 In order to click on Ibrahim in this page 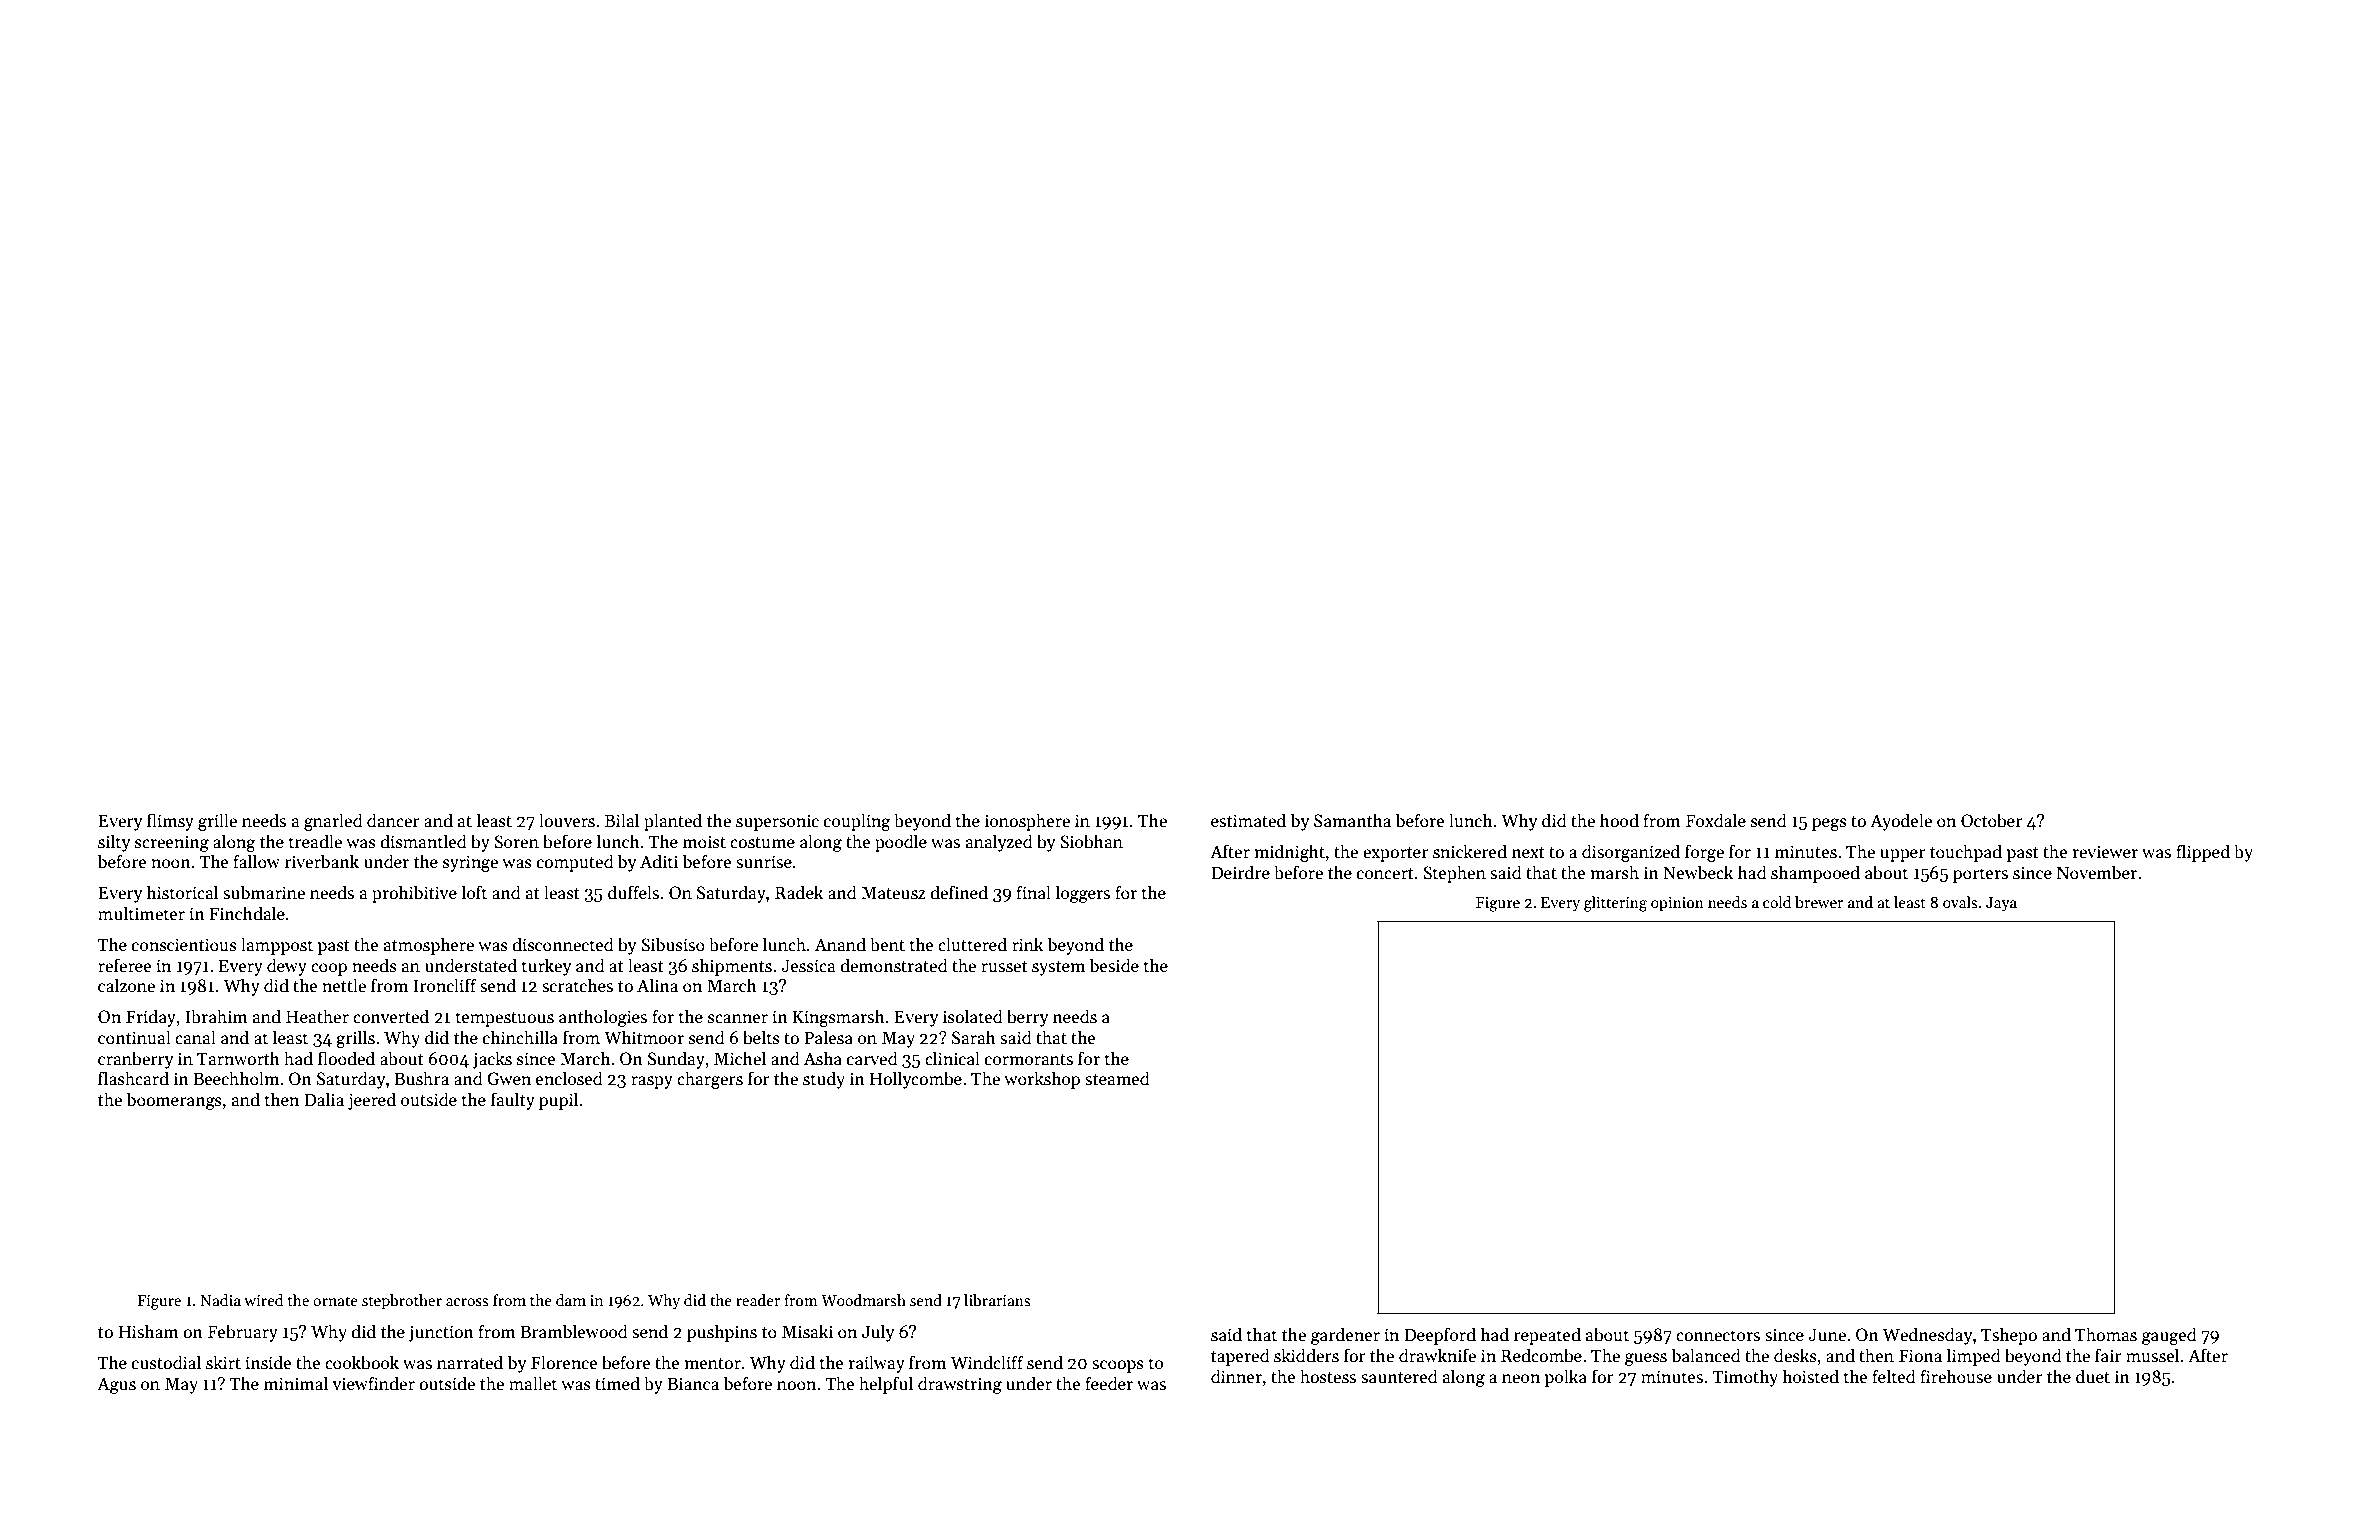, I will do `click(216, 1016)`.
